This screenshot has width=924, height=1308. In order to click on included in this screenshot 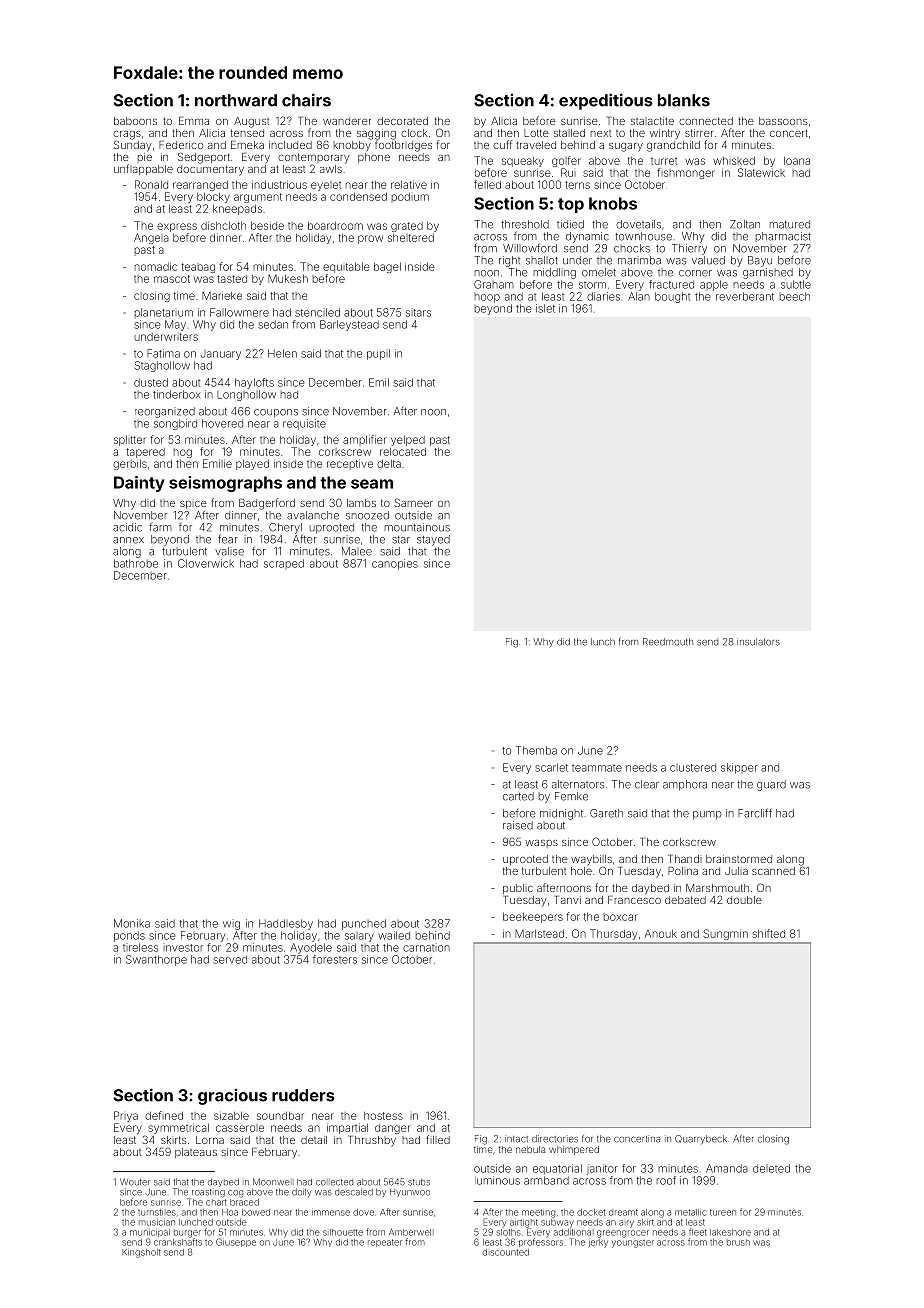, I will do `click(290, 145)`.
